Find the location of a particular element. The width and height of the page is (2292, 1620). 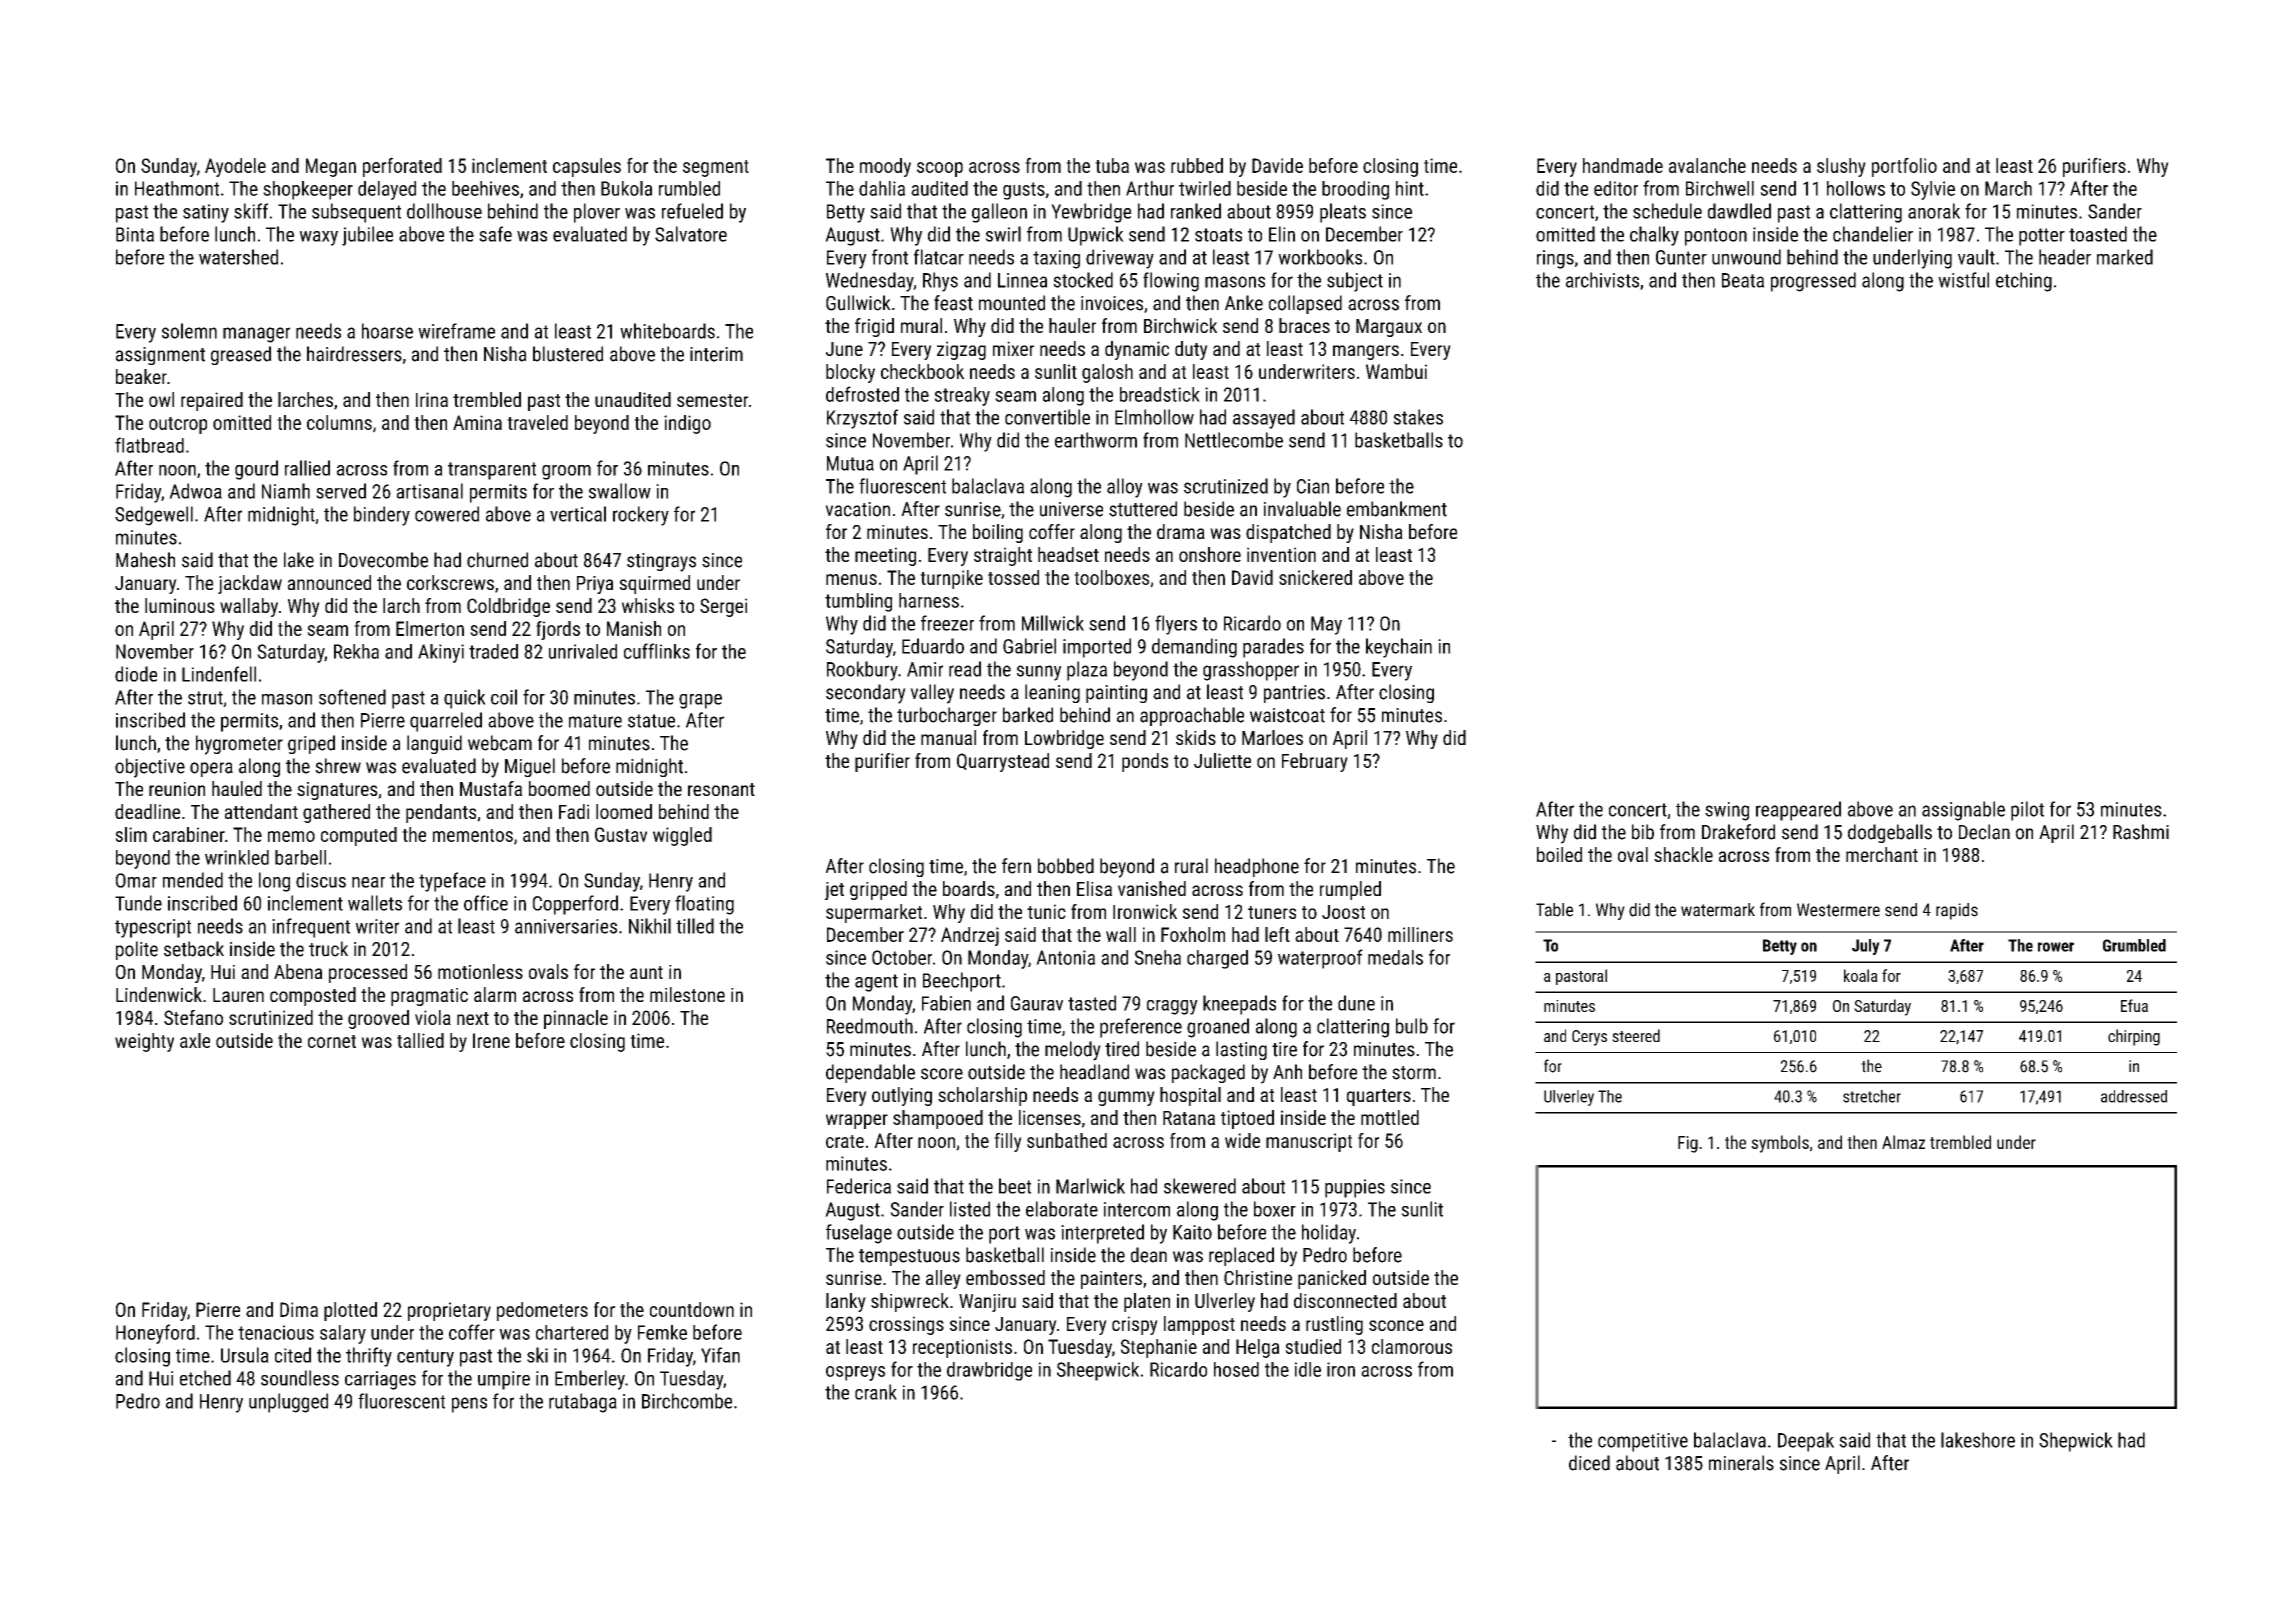

rubbed is located at coordinates (1197, 165).
